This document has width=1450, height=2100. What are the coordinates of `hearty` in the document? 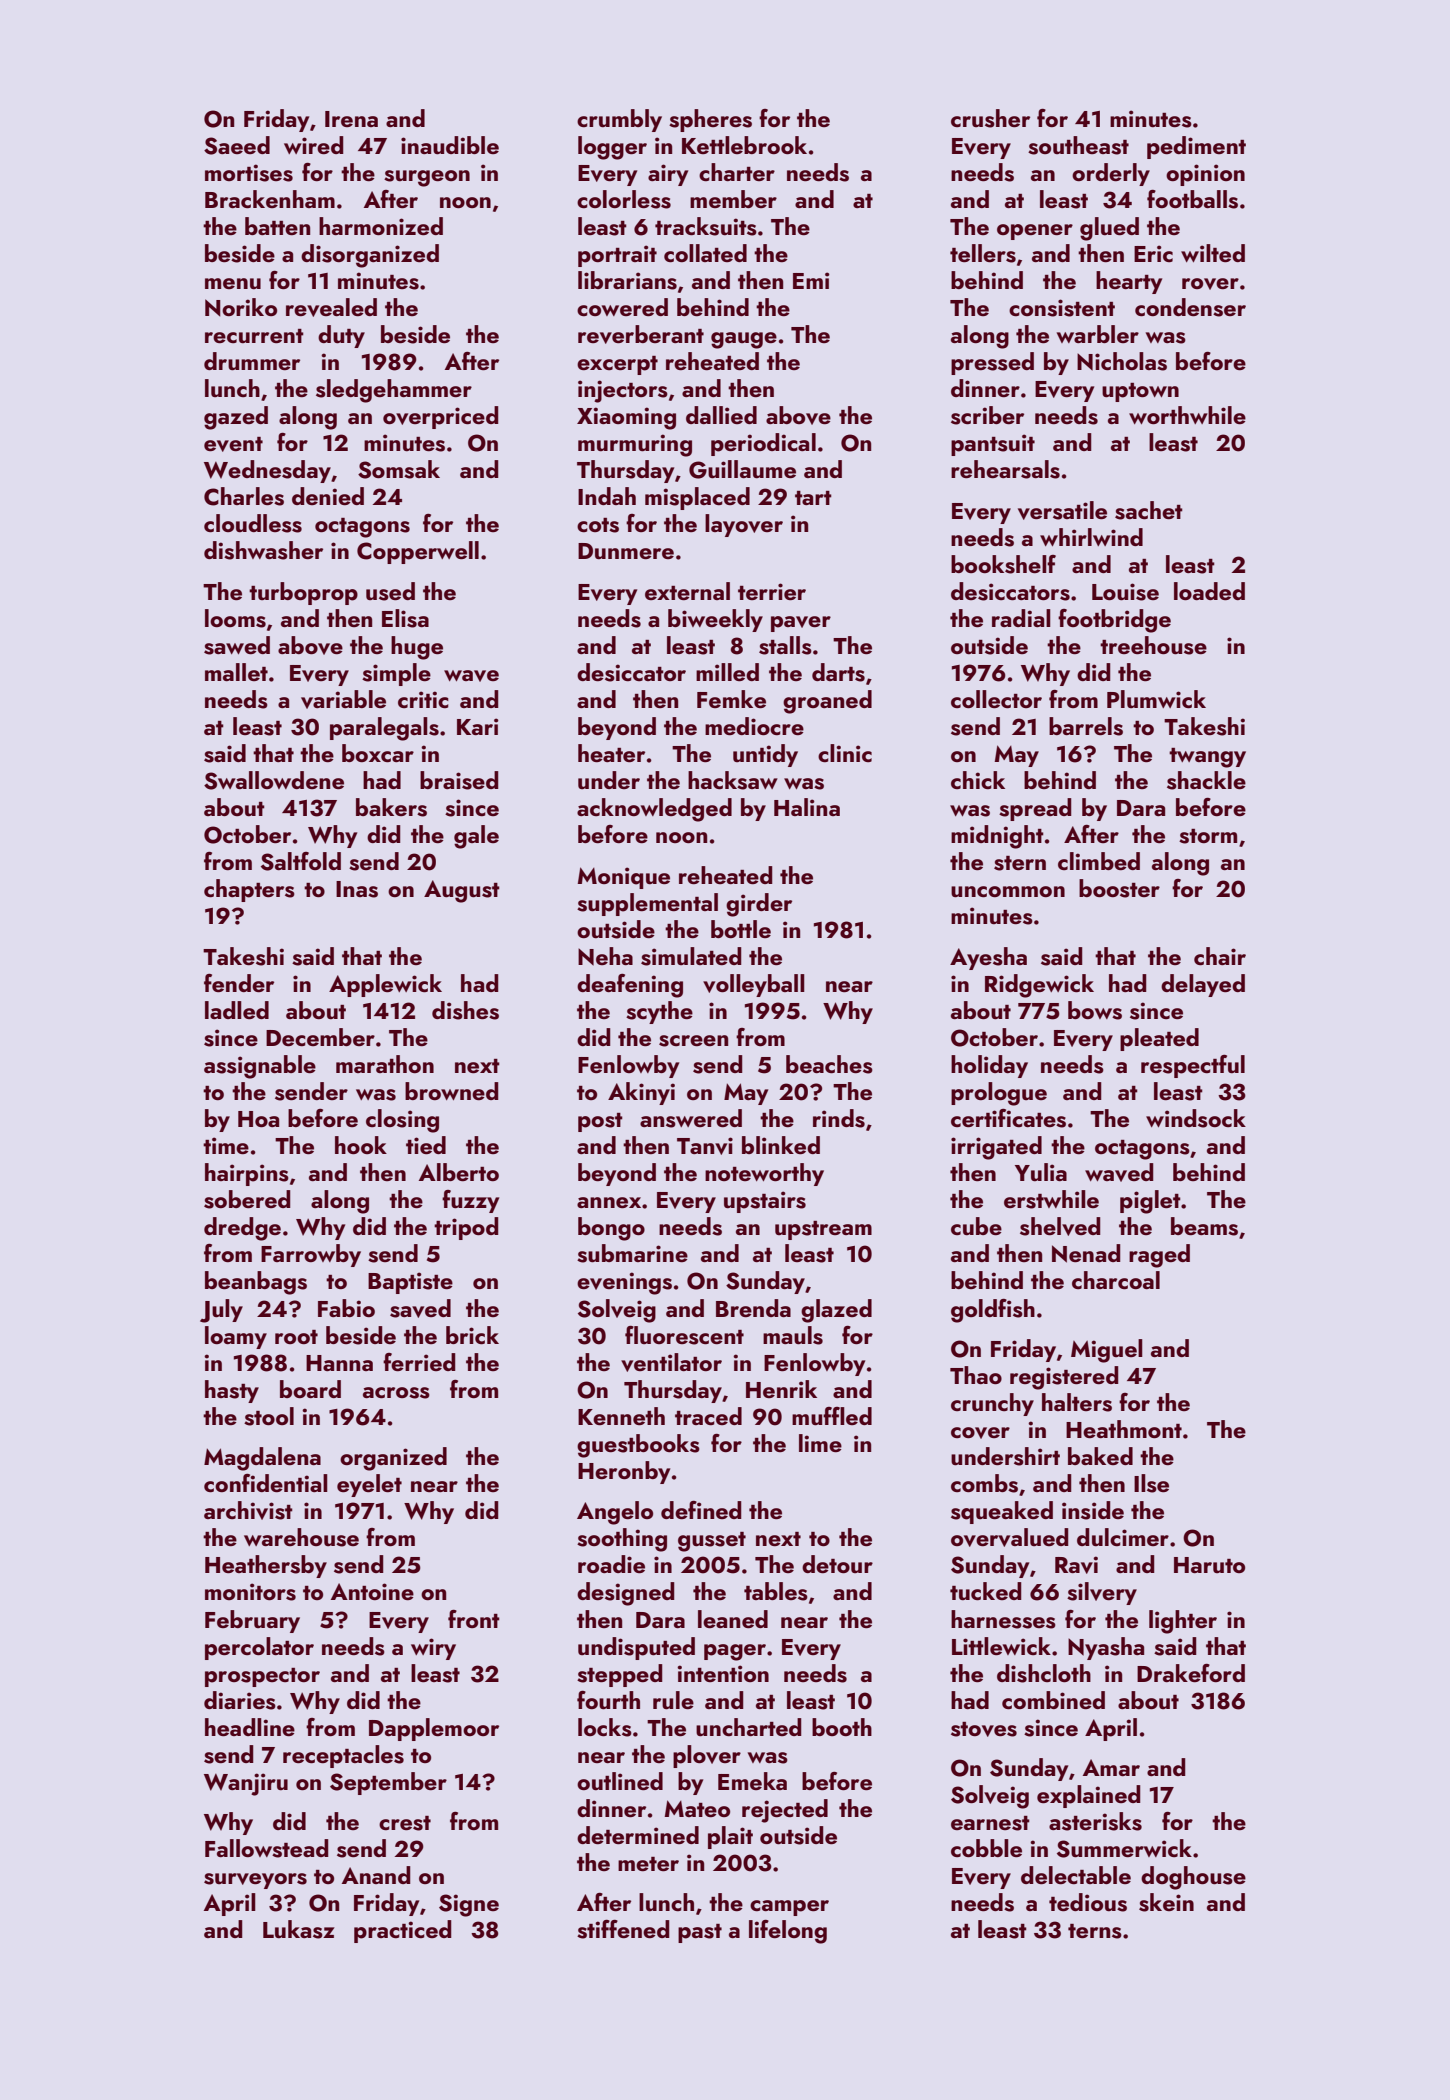 It's located at (1129, 282).
